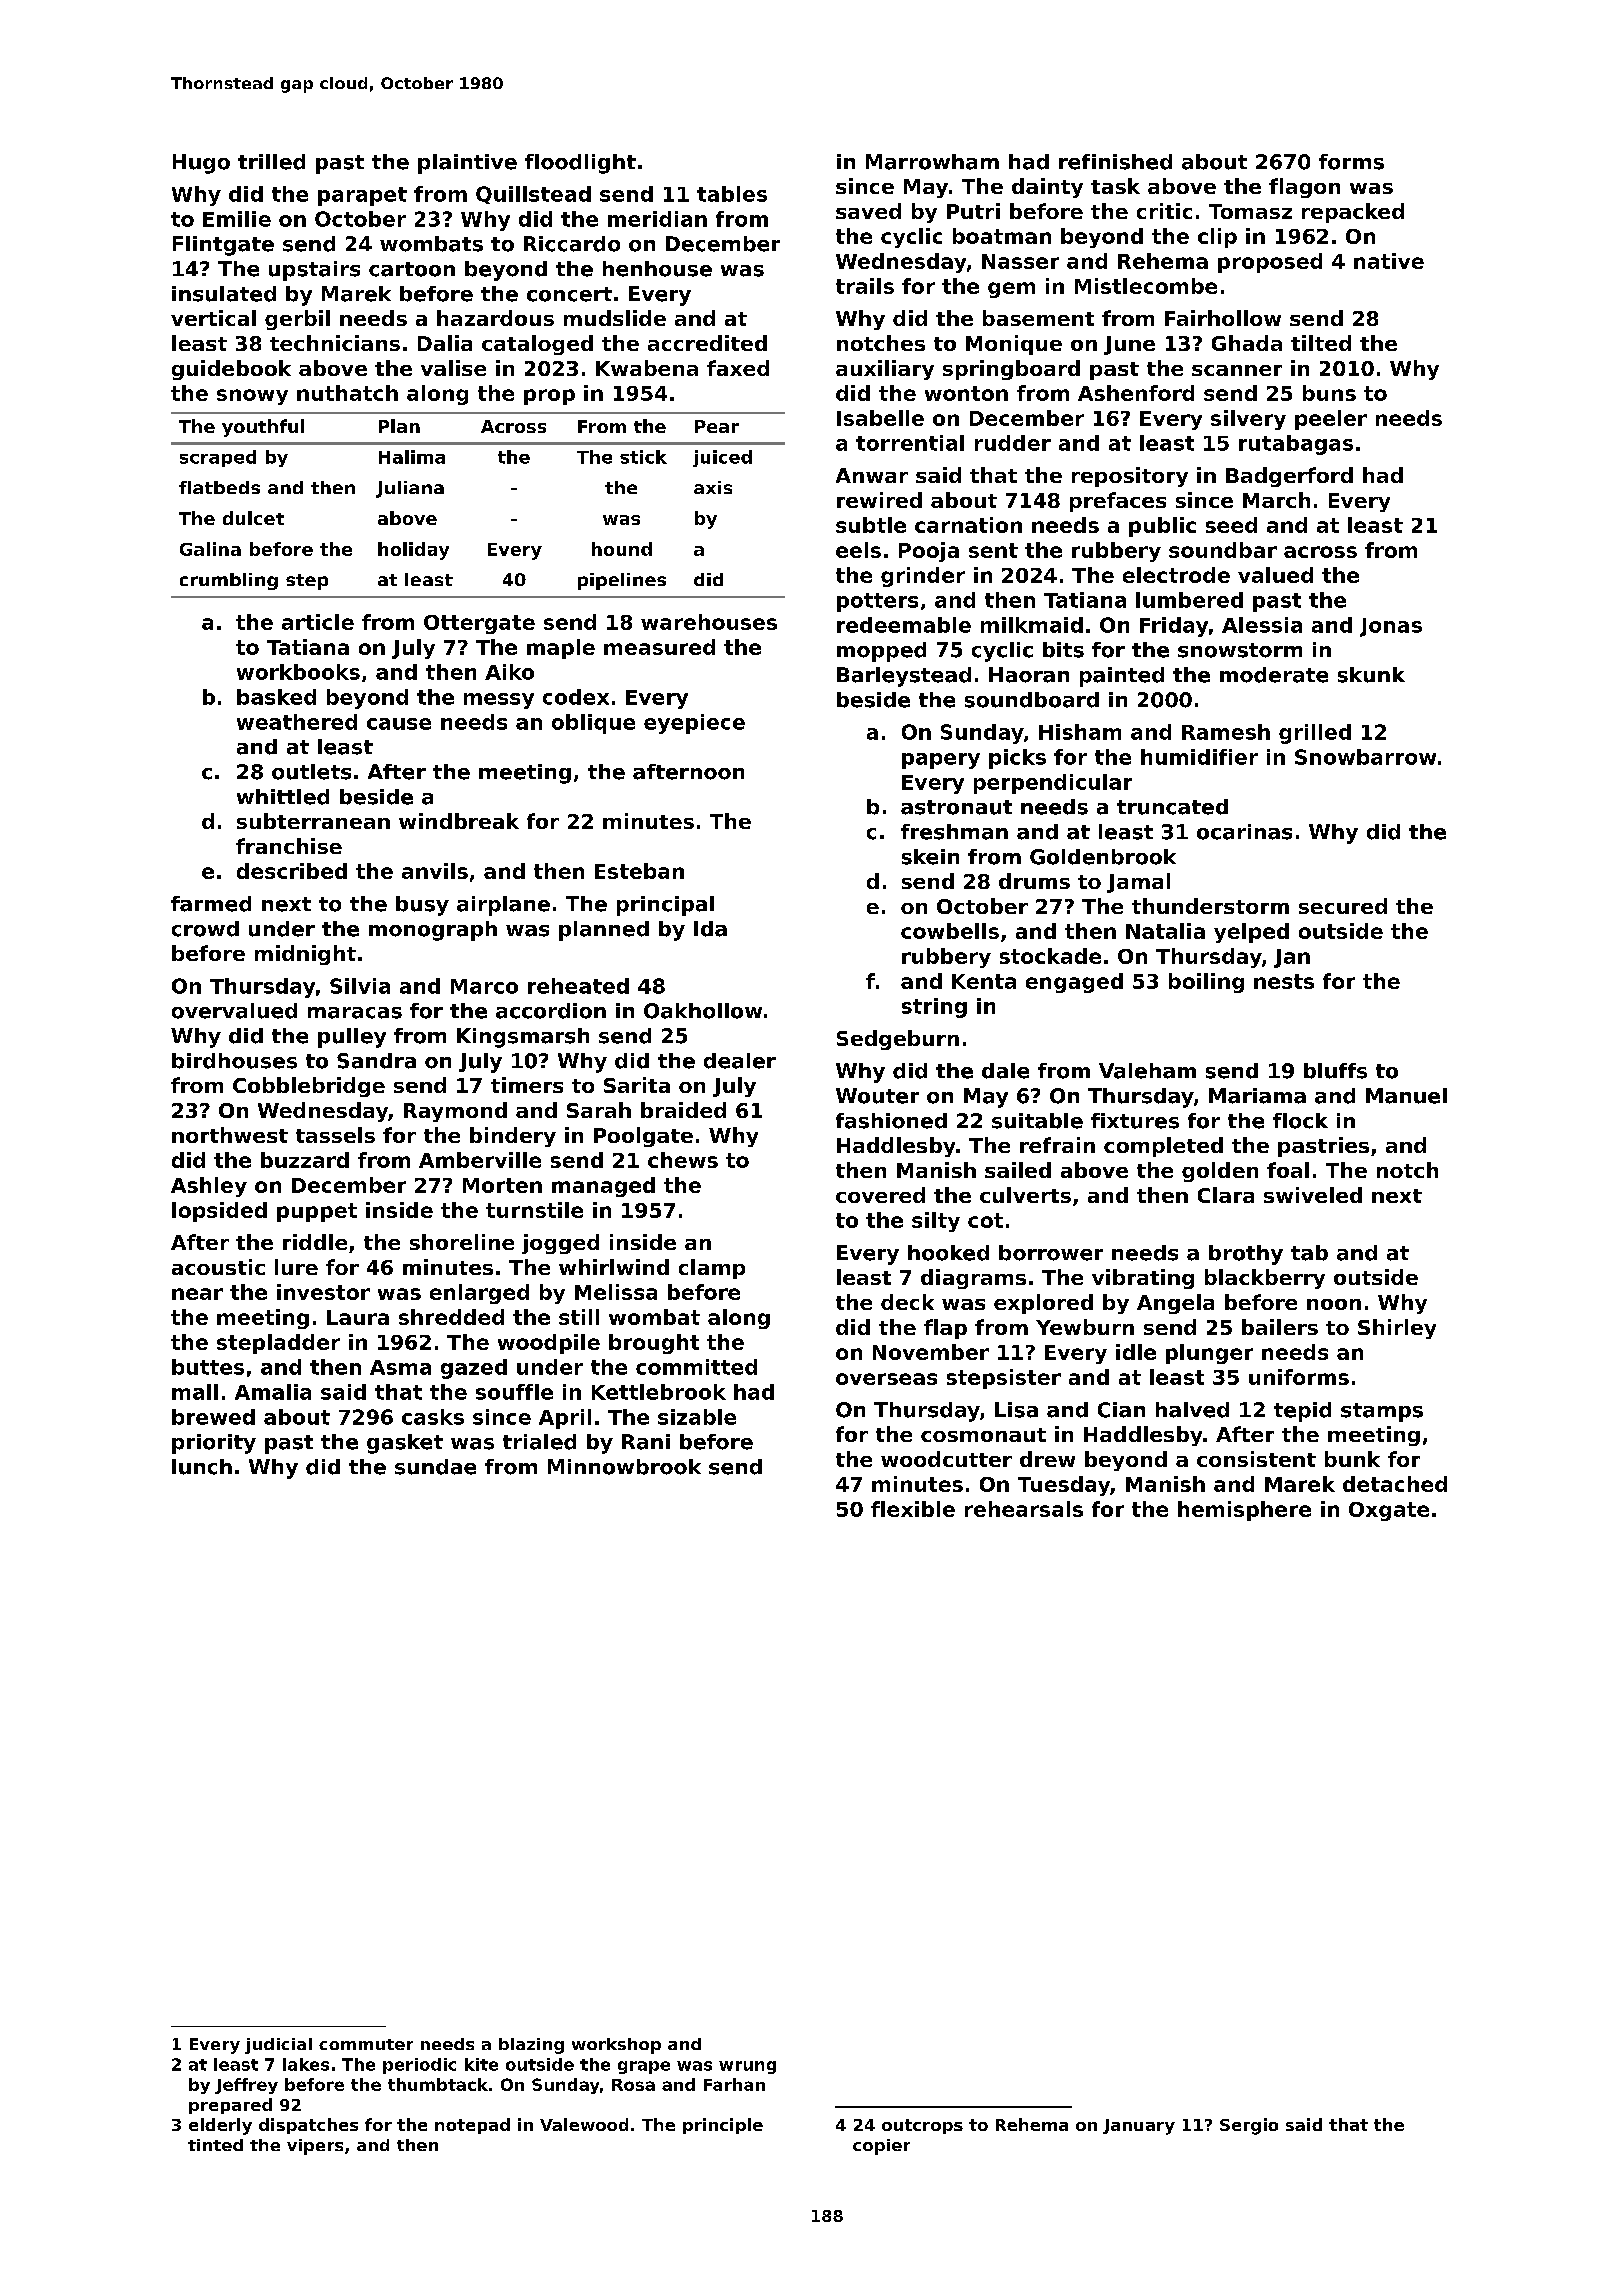 The image size is (1620, 2292). I want to click on judicial, so click(278, 2046).
